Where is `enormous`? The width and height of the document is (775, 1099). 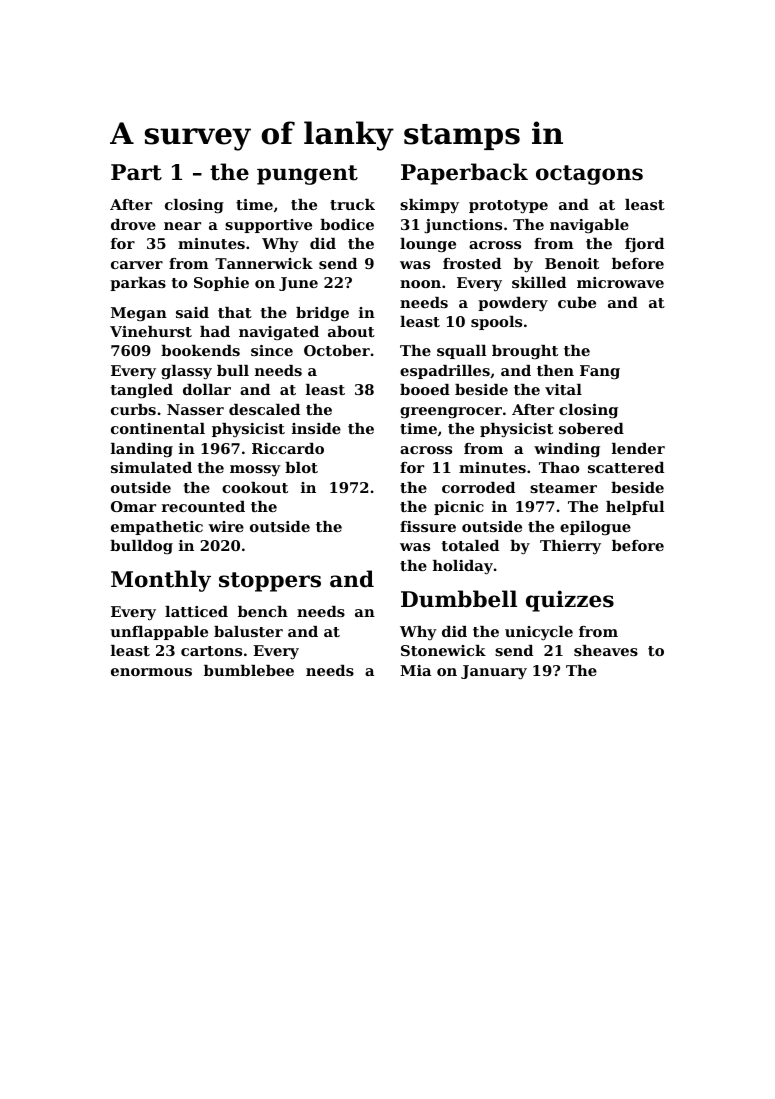 enormous is located at coordinates (151, 672).
